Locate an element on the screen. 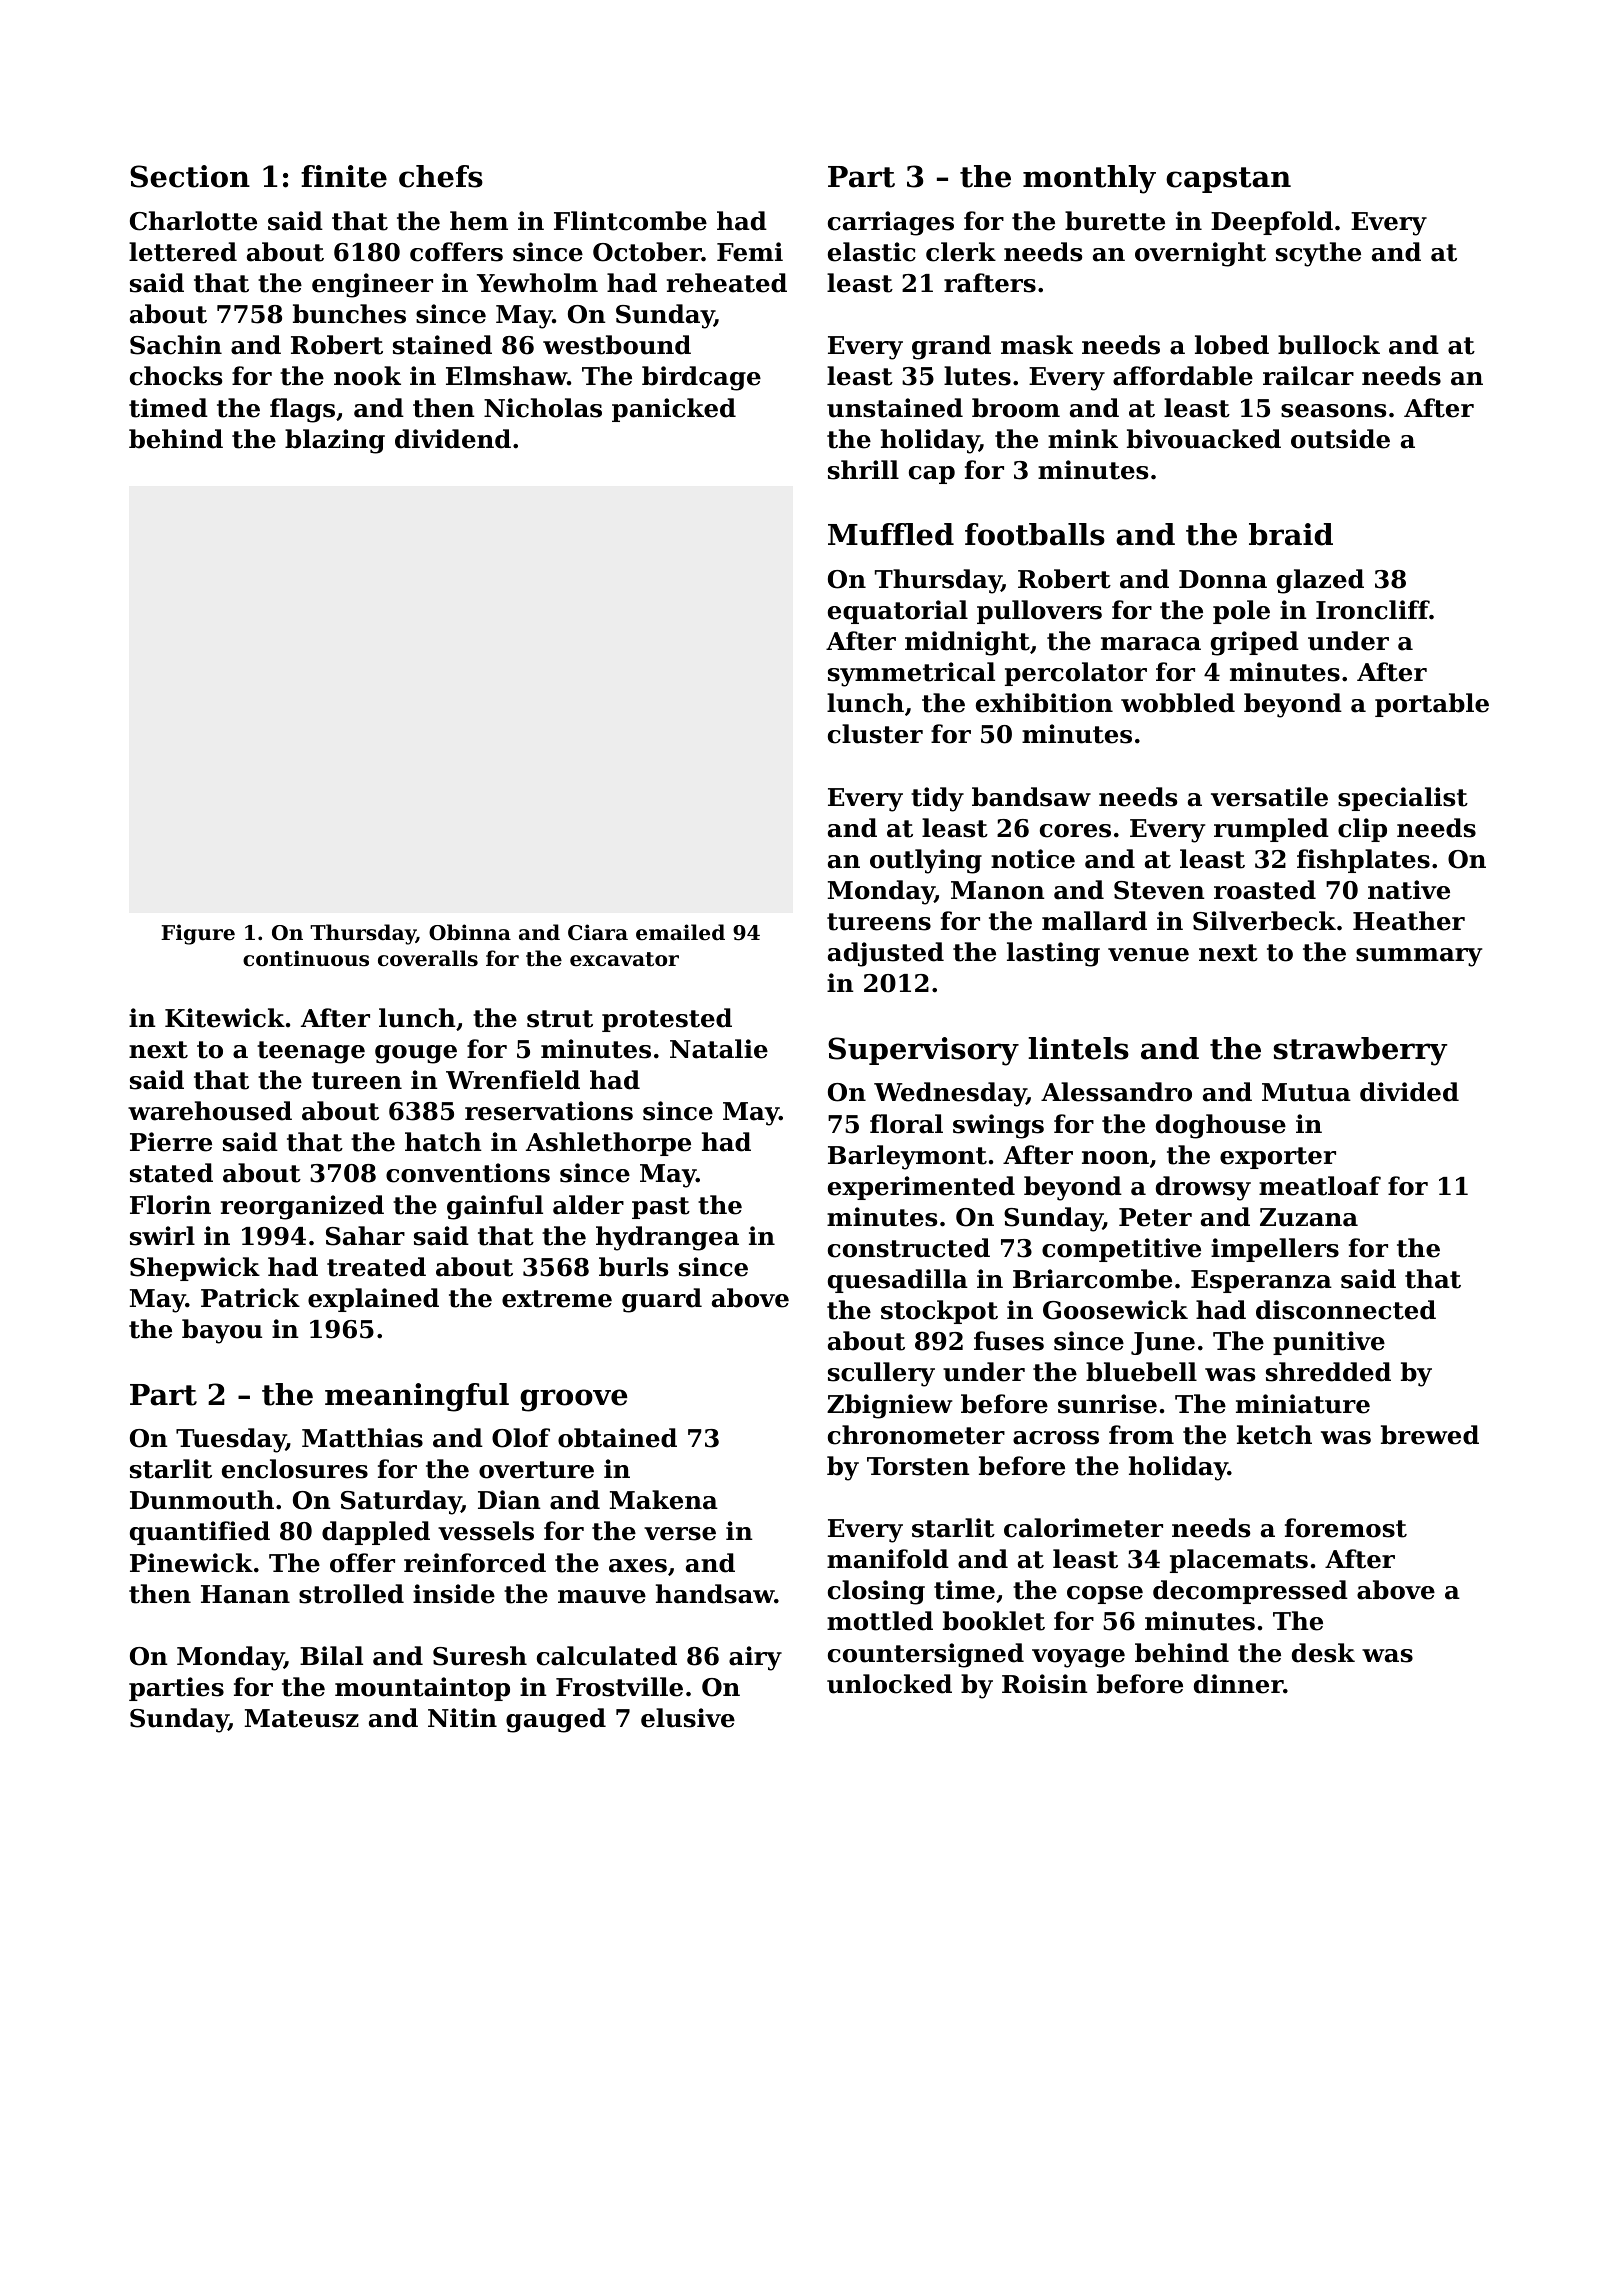 The height and width of the screenshot is (2292, 1620). pole is located at coordinates (1241, 612).
